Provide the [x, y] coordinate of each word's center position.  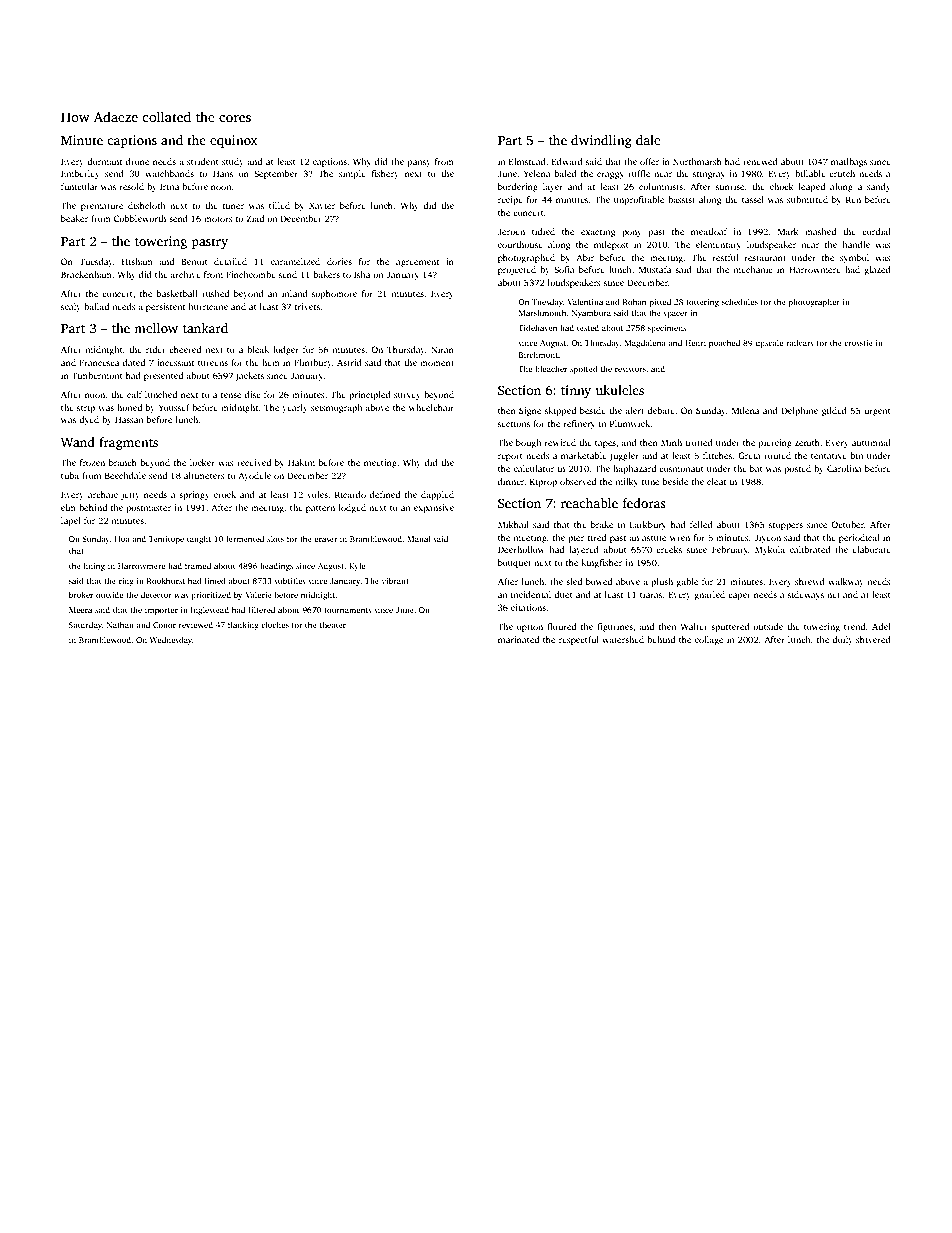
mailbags [849, 162]
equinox [234, 141]
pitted [660, 302]
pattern [320, 509]
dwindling [601, 141]
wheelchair [431, 407]
